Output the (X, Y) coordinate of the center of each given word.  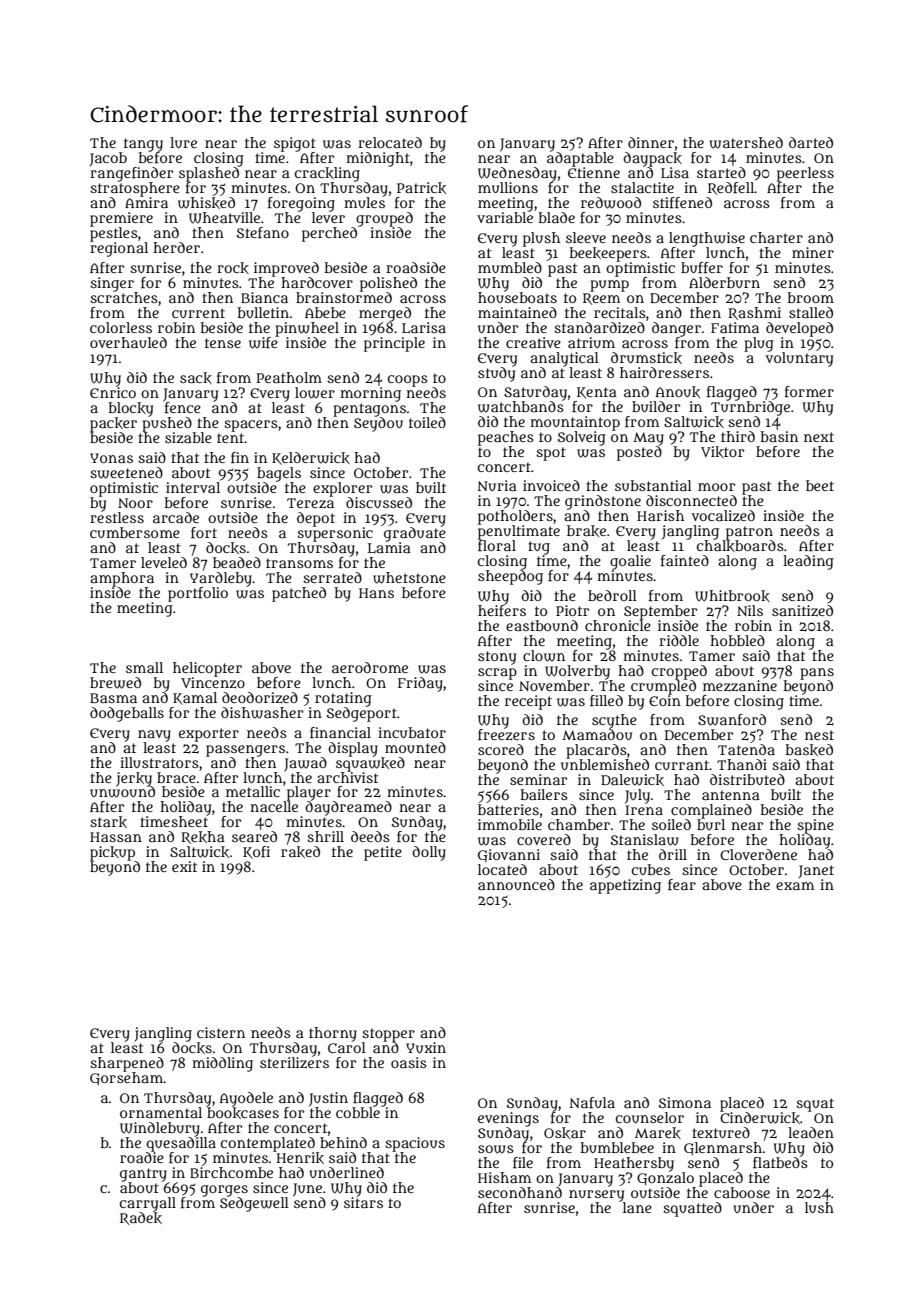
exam (795, 886)
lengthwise (707, 239)
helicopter (207, 669)
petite (383, 853)
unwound (122, 792)
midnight (378, 159)
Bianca (264, 297)
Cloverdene (758, 854)
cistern (221, 1032)
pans (817, 674)
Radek (141, 1218)
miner (813, 252)
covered (544, 839)
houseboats (517, 297)
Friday (420, 684)
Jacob (108, 159)
